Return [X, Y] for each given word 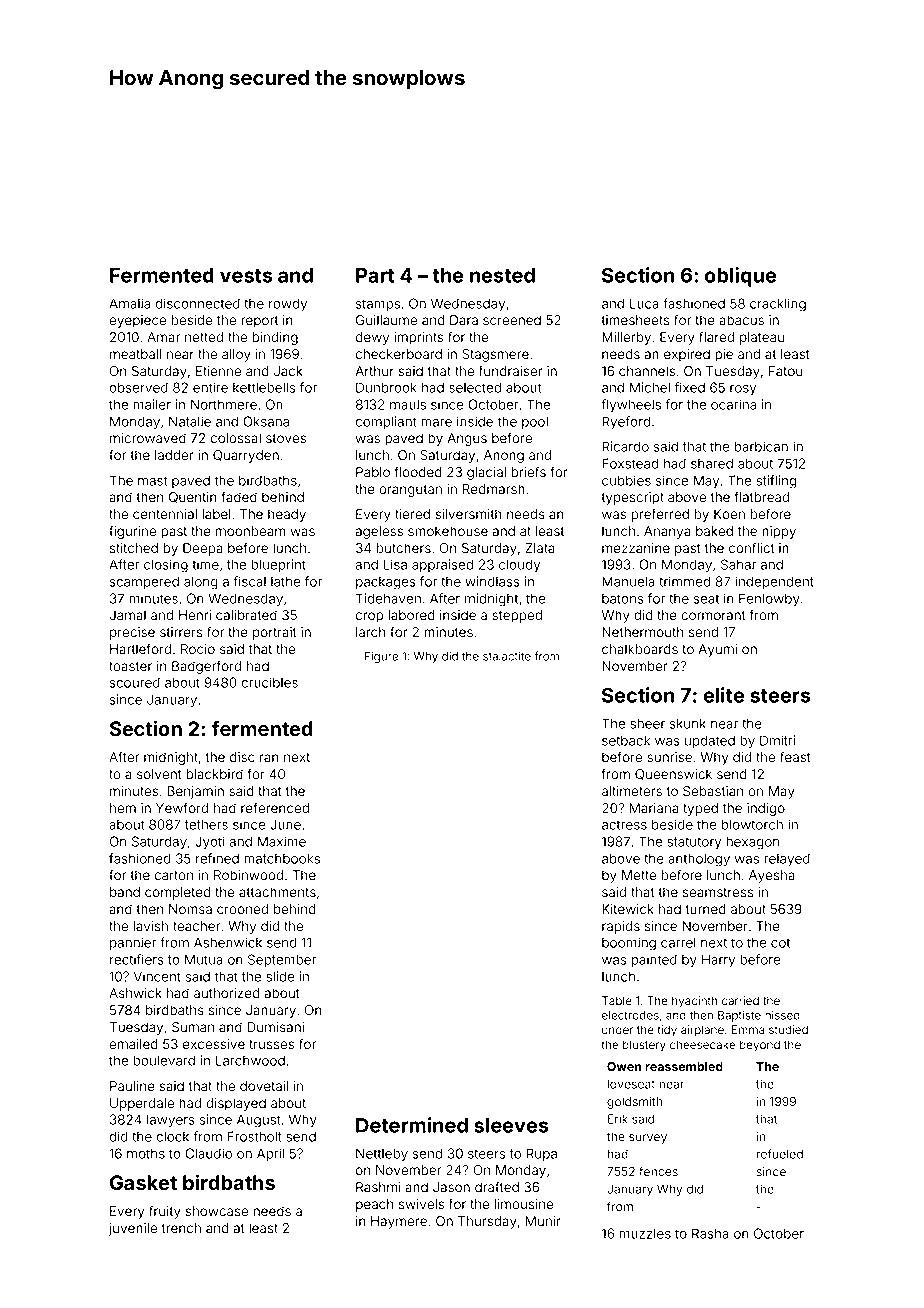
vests [246, 276]
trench [181, 1228]
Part [375, 275]
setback [626, 740]
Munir [543, 1221]
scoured [135, 683]
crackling [778, 305]
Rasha [710, 1233]
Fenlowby [769, 600]
